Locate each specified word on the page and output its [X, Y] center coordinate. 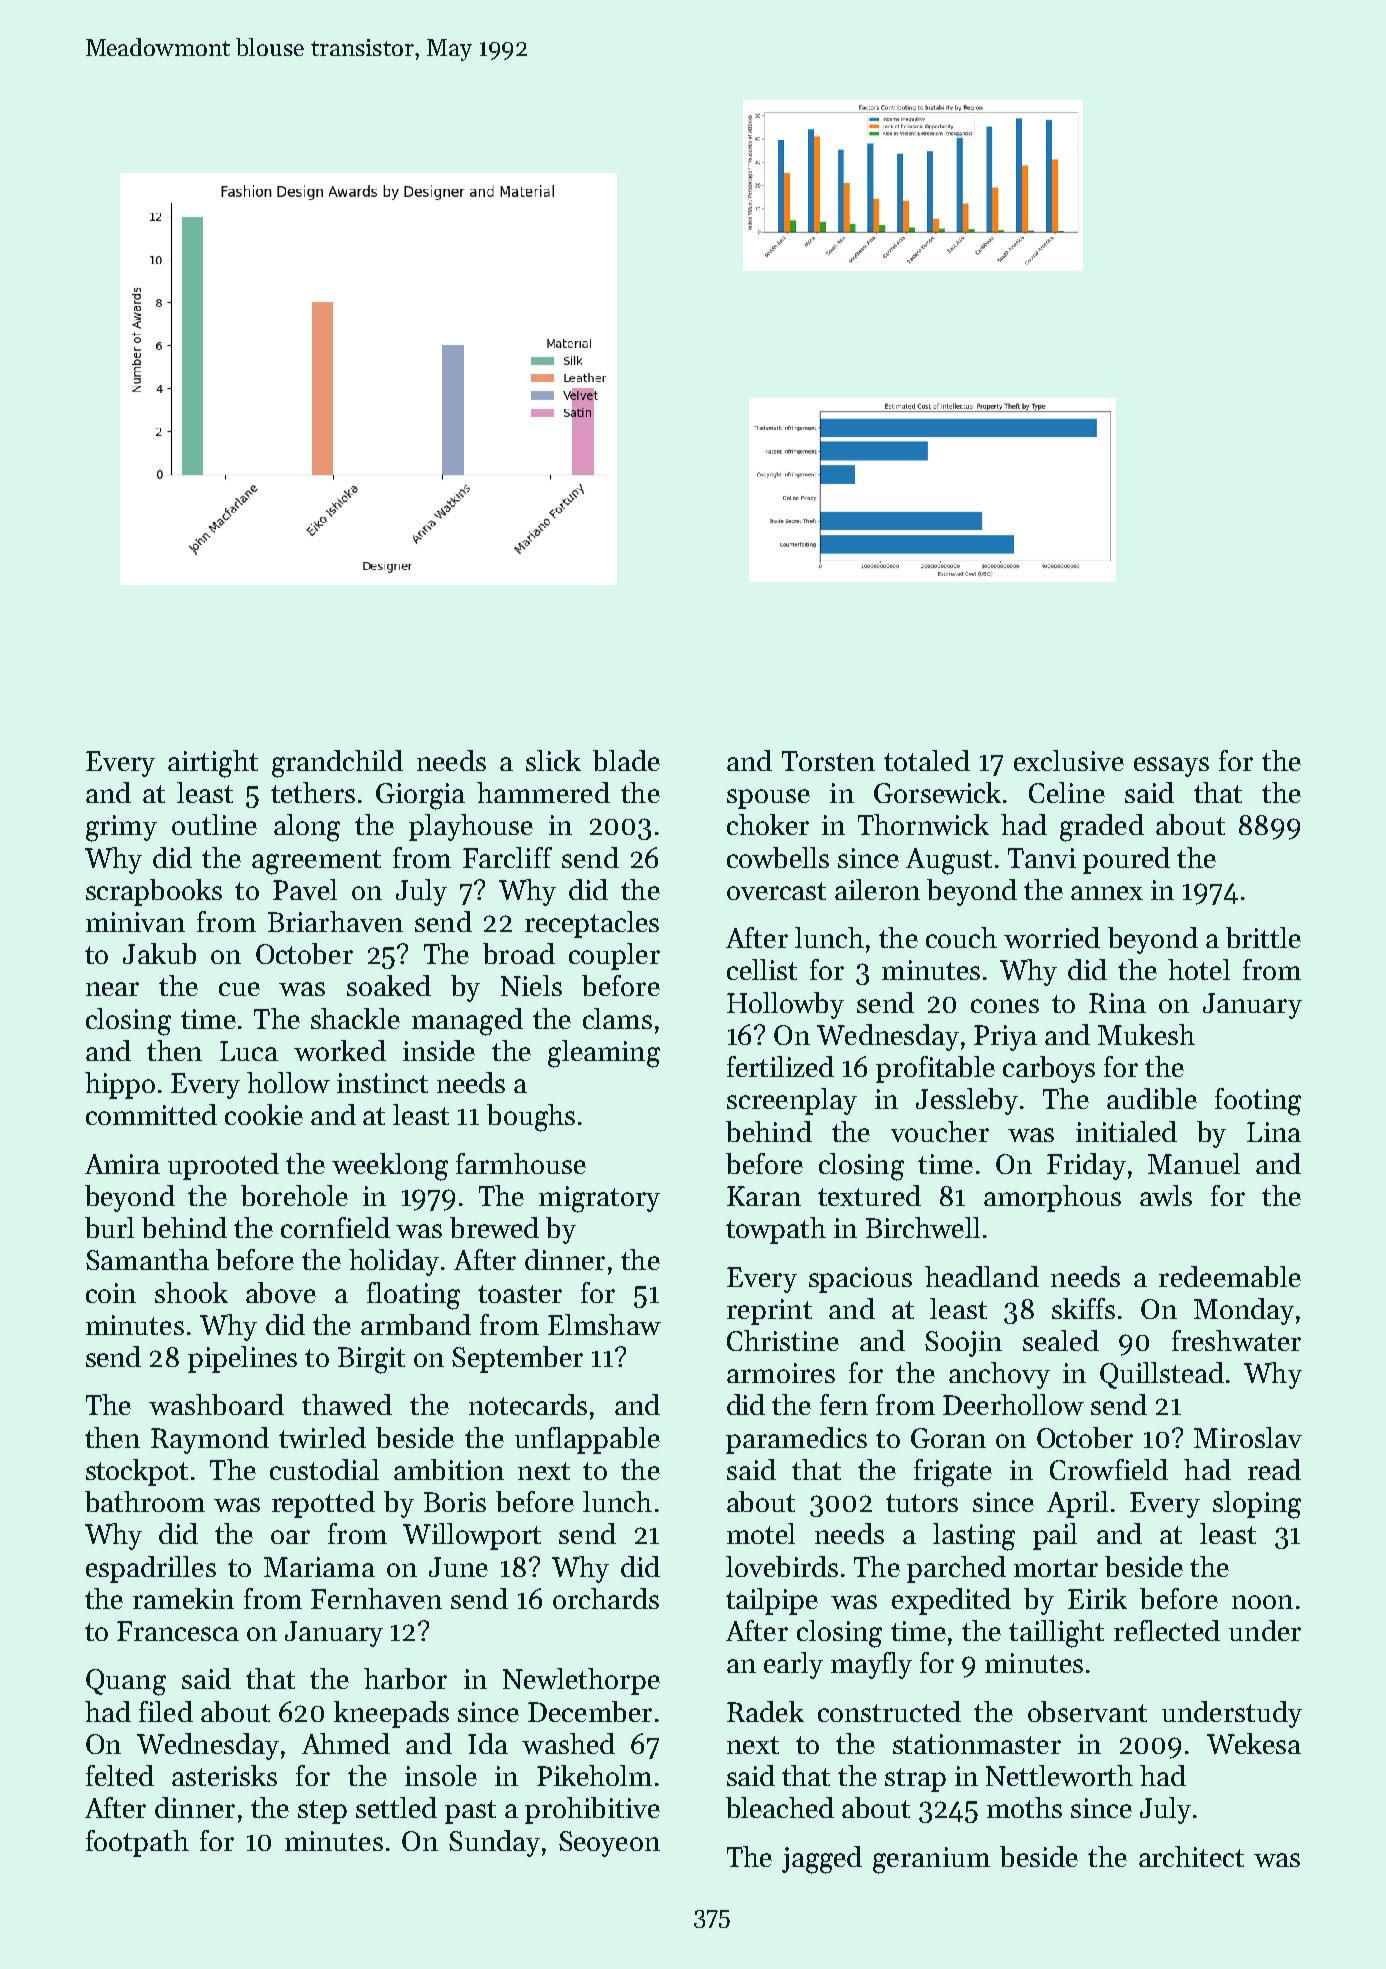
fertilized [780, 1066]
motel [761, 1533]
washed [568, 1743]
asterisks [224, 1775]
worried [1052, 937]
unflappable [587, 1440]
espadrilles [151, 1569]
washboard [216, 1404]
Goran [948, 1438]
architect [1191, 1856]
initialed [1126, 1131]
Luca [249, 1051]
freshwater [1236, 1340]
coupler [614, 956]
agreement [316, 862]
